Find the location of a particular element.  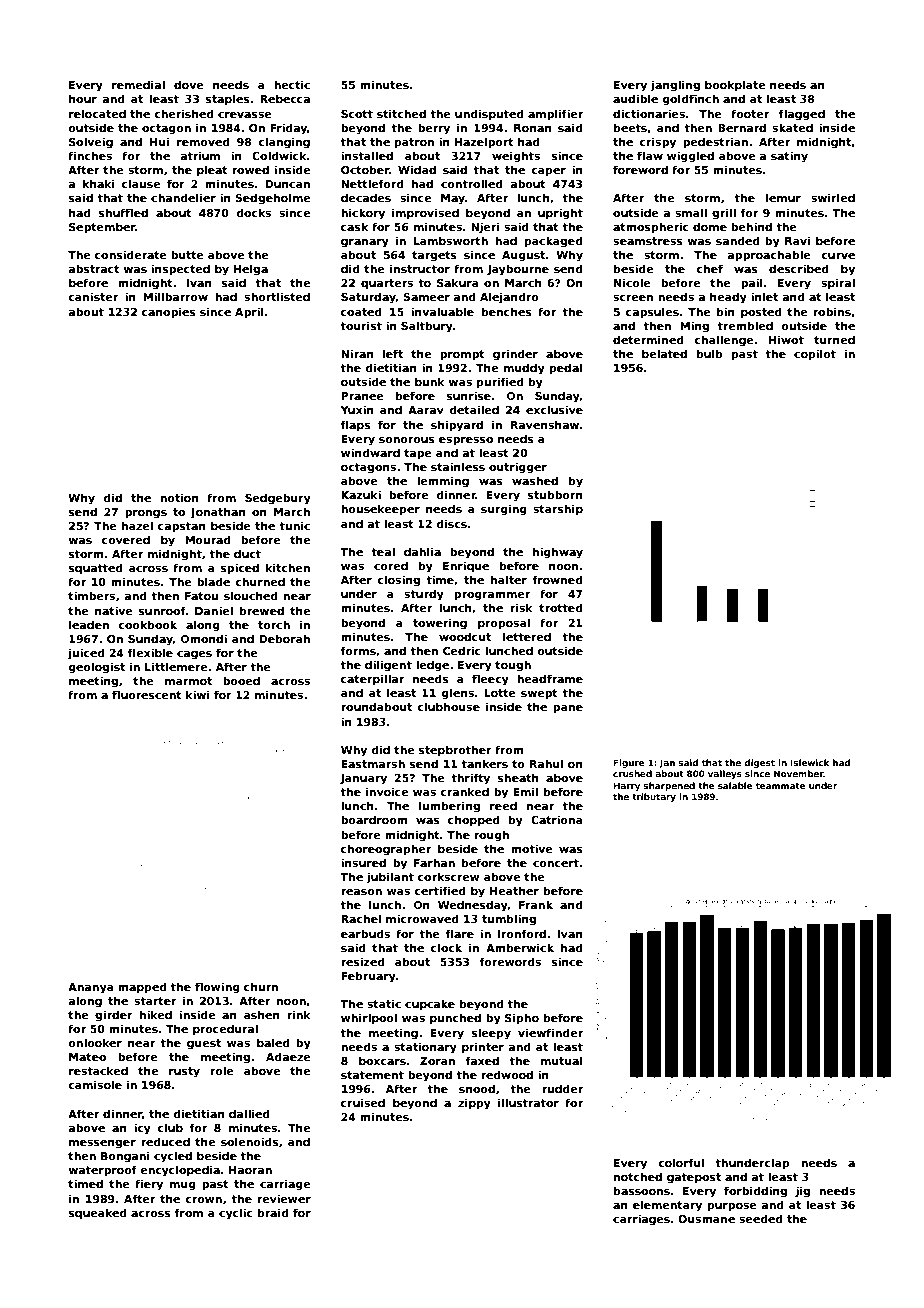

canopies is located at coordinates (169, 312).
